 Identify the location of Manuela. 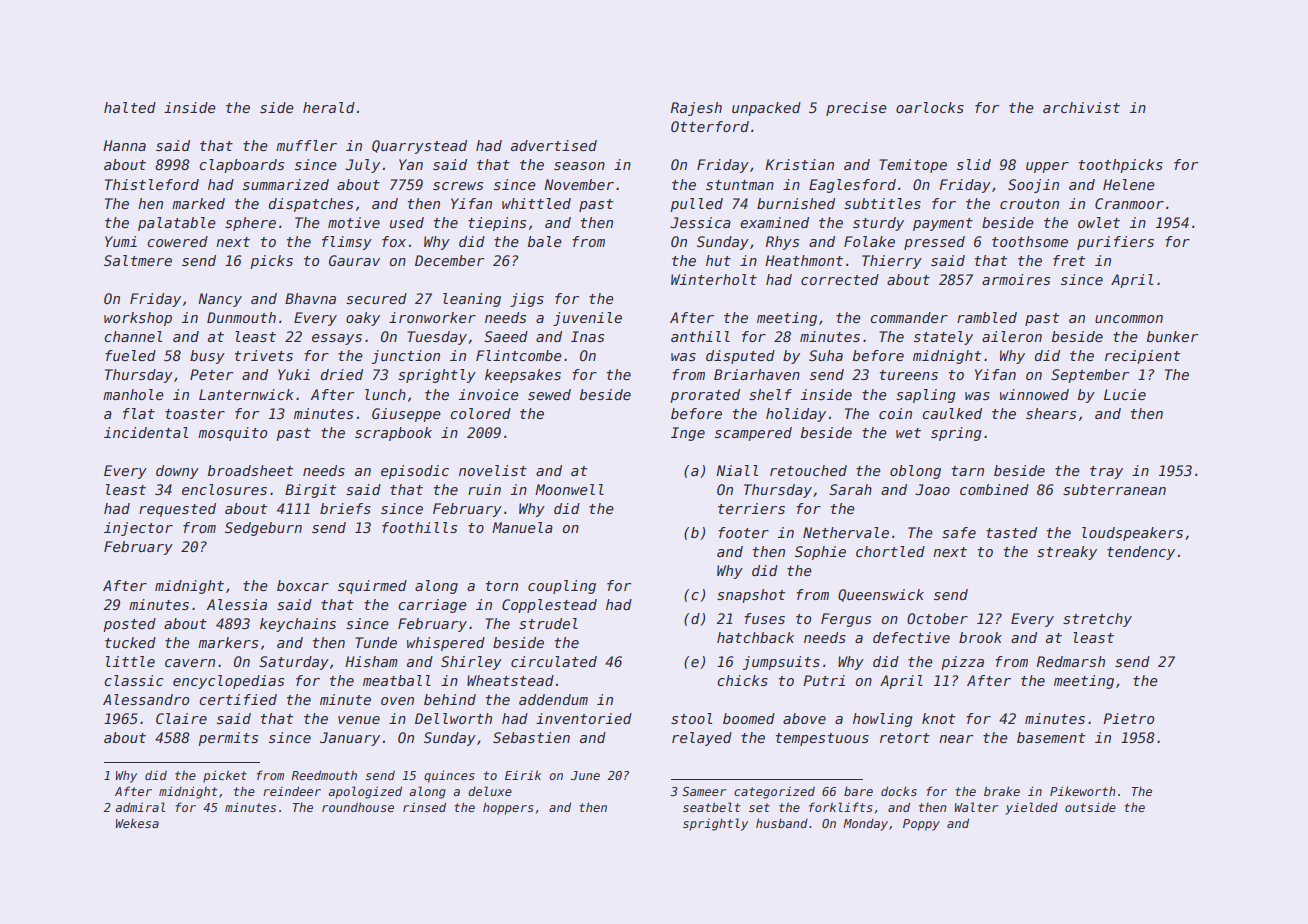
(522, 527).
